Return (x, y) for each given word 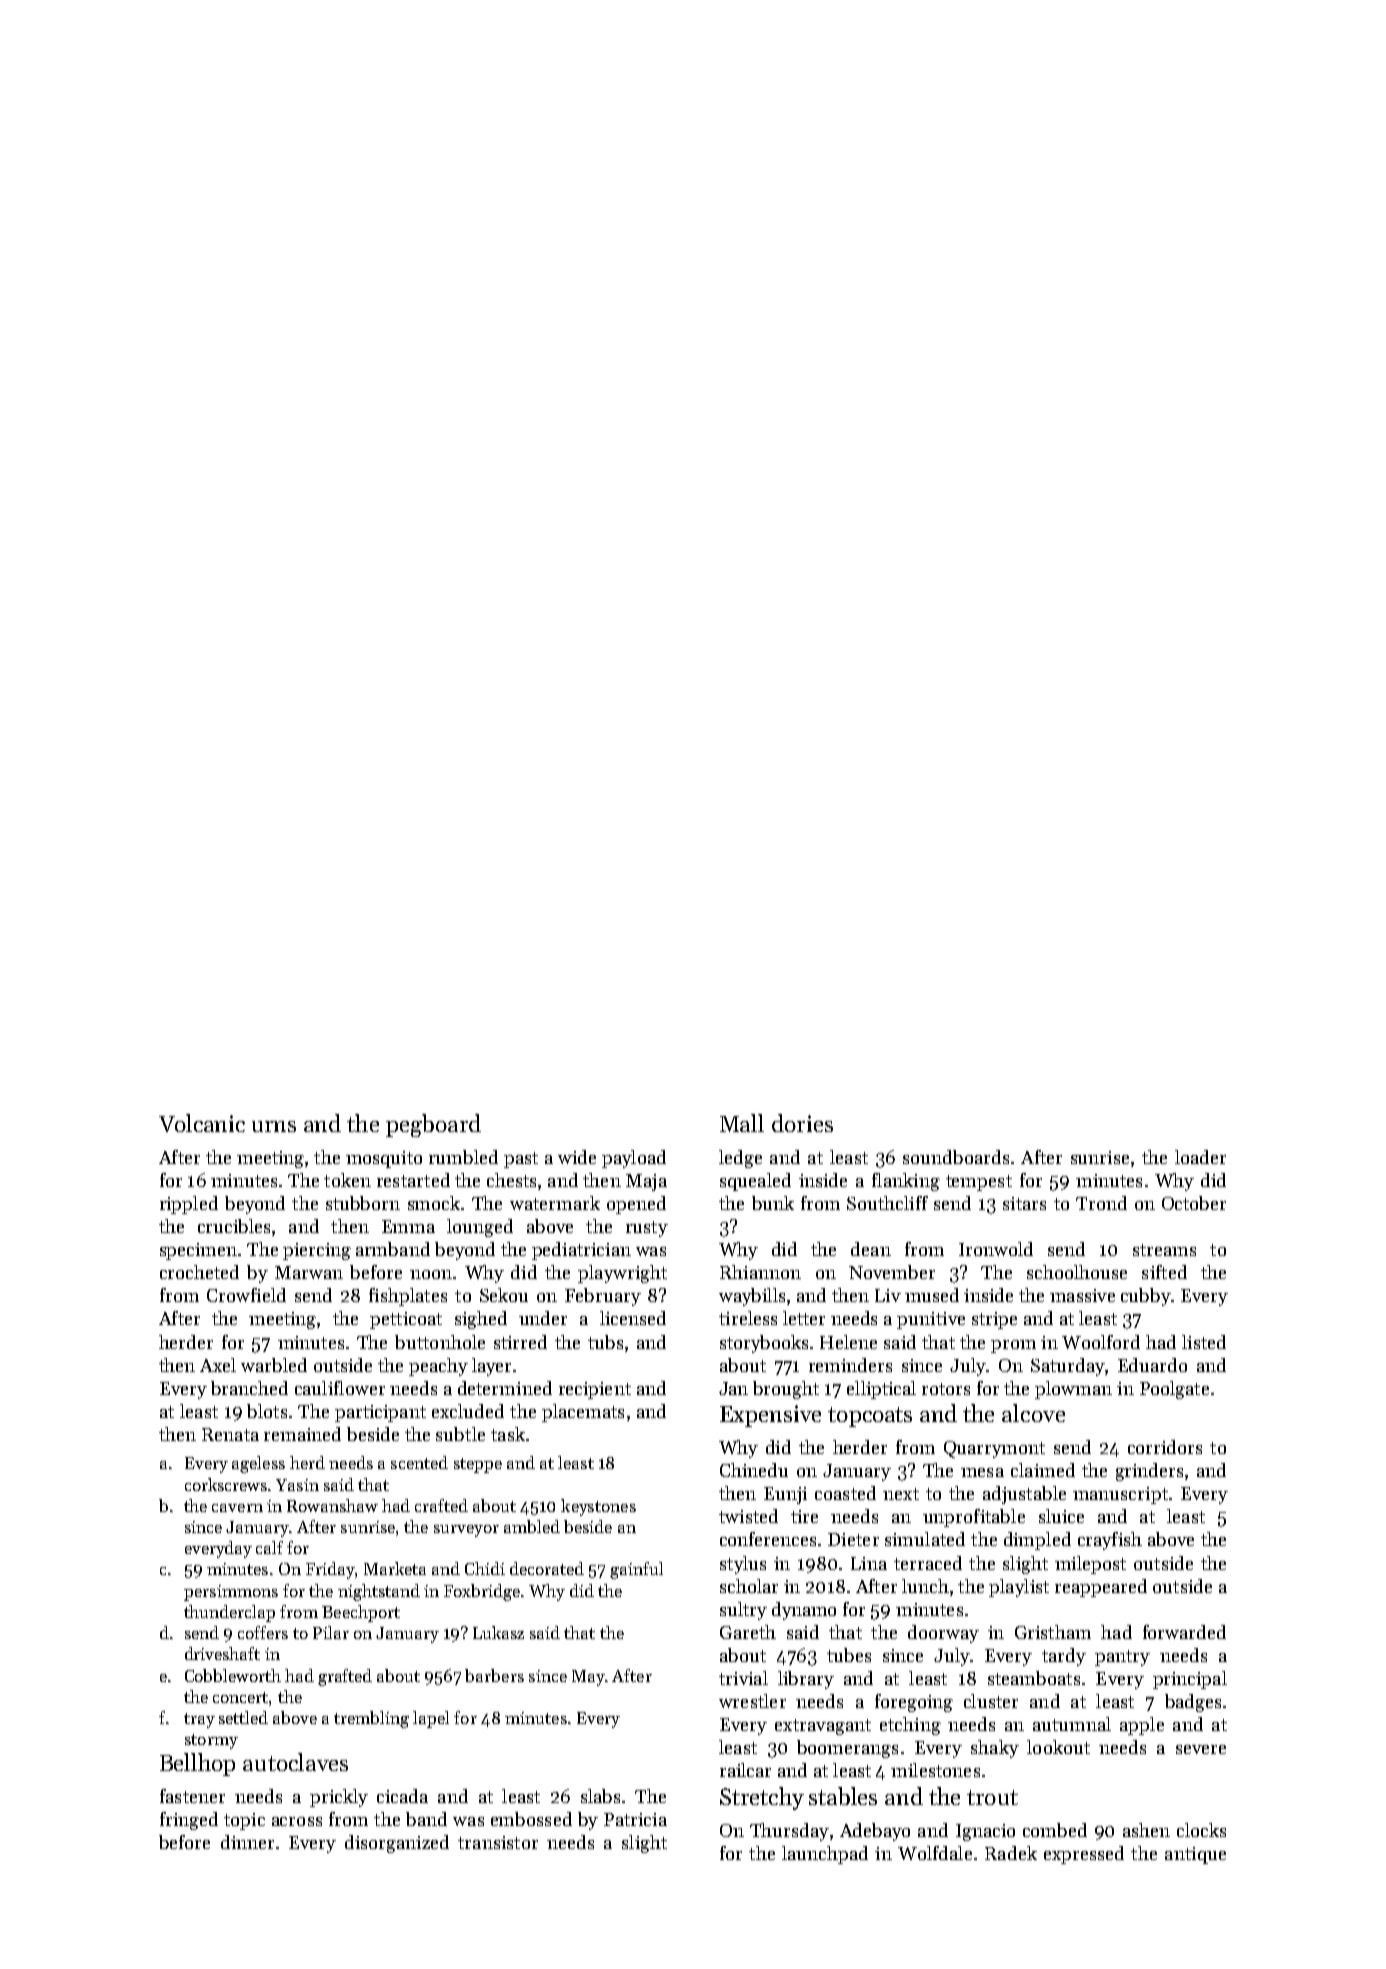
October (1194, 1203)
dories (802, 1123)
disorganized (397, 1844)
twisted (748, 1516)
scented (419, 1462)
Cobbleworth (233, 1675)
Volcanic (202, 1123)
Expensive (770, 1416)
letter (804, 1318)
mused (932, 1295)
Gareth (748, 1632)
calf (269, 1547)
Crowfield (246, 1295)
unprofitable (974, 1518)
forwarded (1184, 1632)
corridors (1165, 1447)
